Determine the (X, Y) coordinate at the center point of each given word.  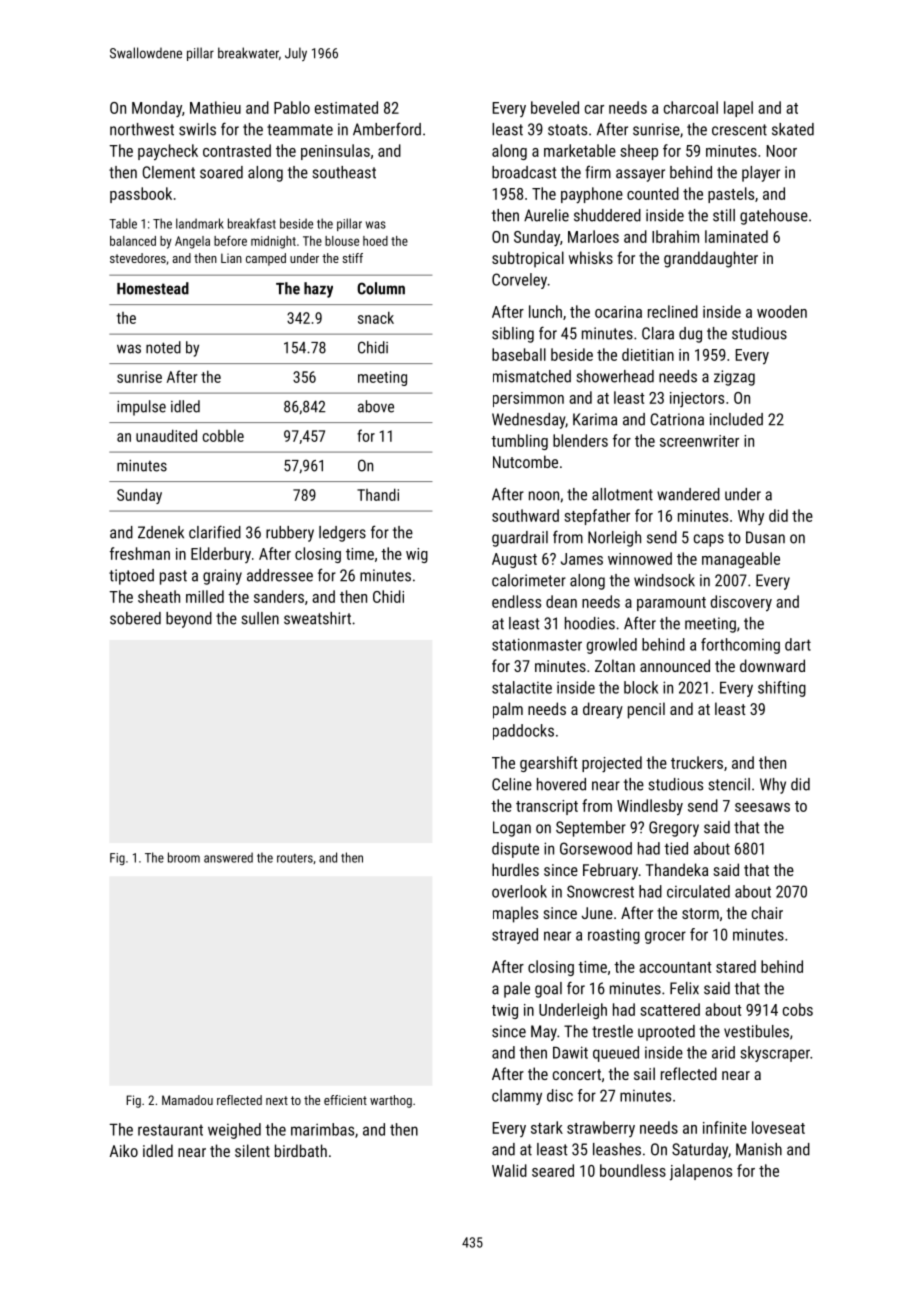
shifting (782, 689)
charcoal (691, 107)
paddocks (523, 732)
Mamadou (187, 1100)
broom (184, 857)
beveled (555, 107)
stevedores (138, 258)
